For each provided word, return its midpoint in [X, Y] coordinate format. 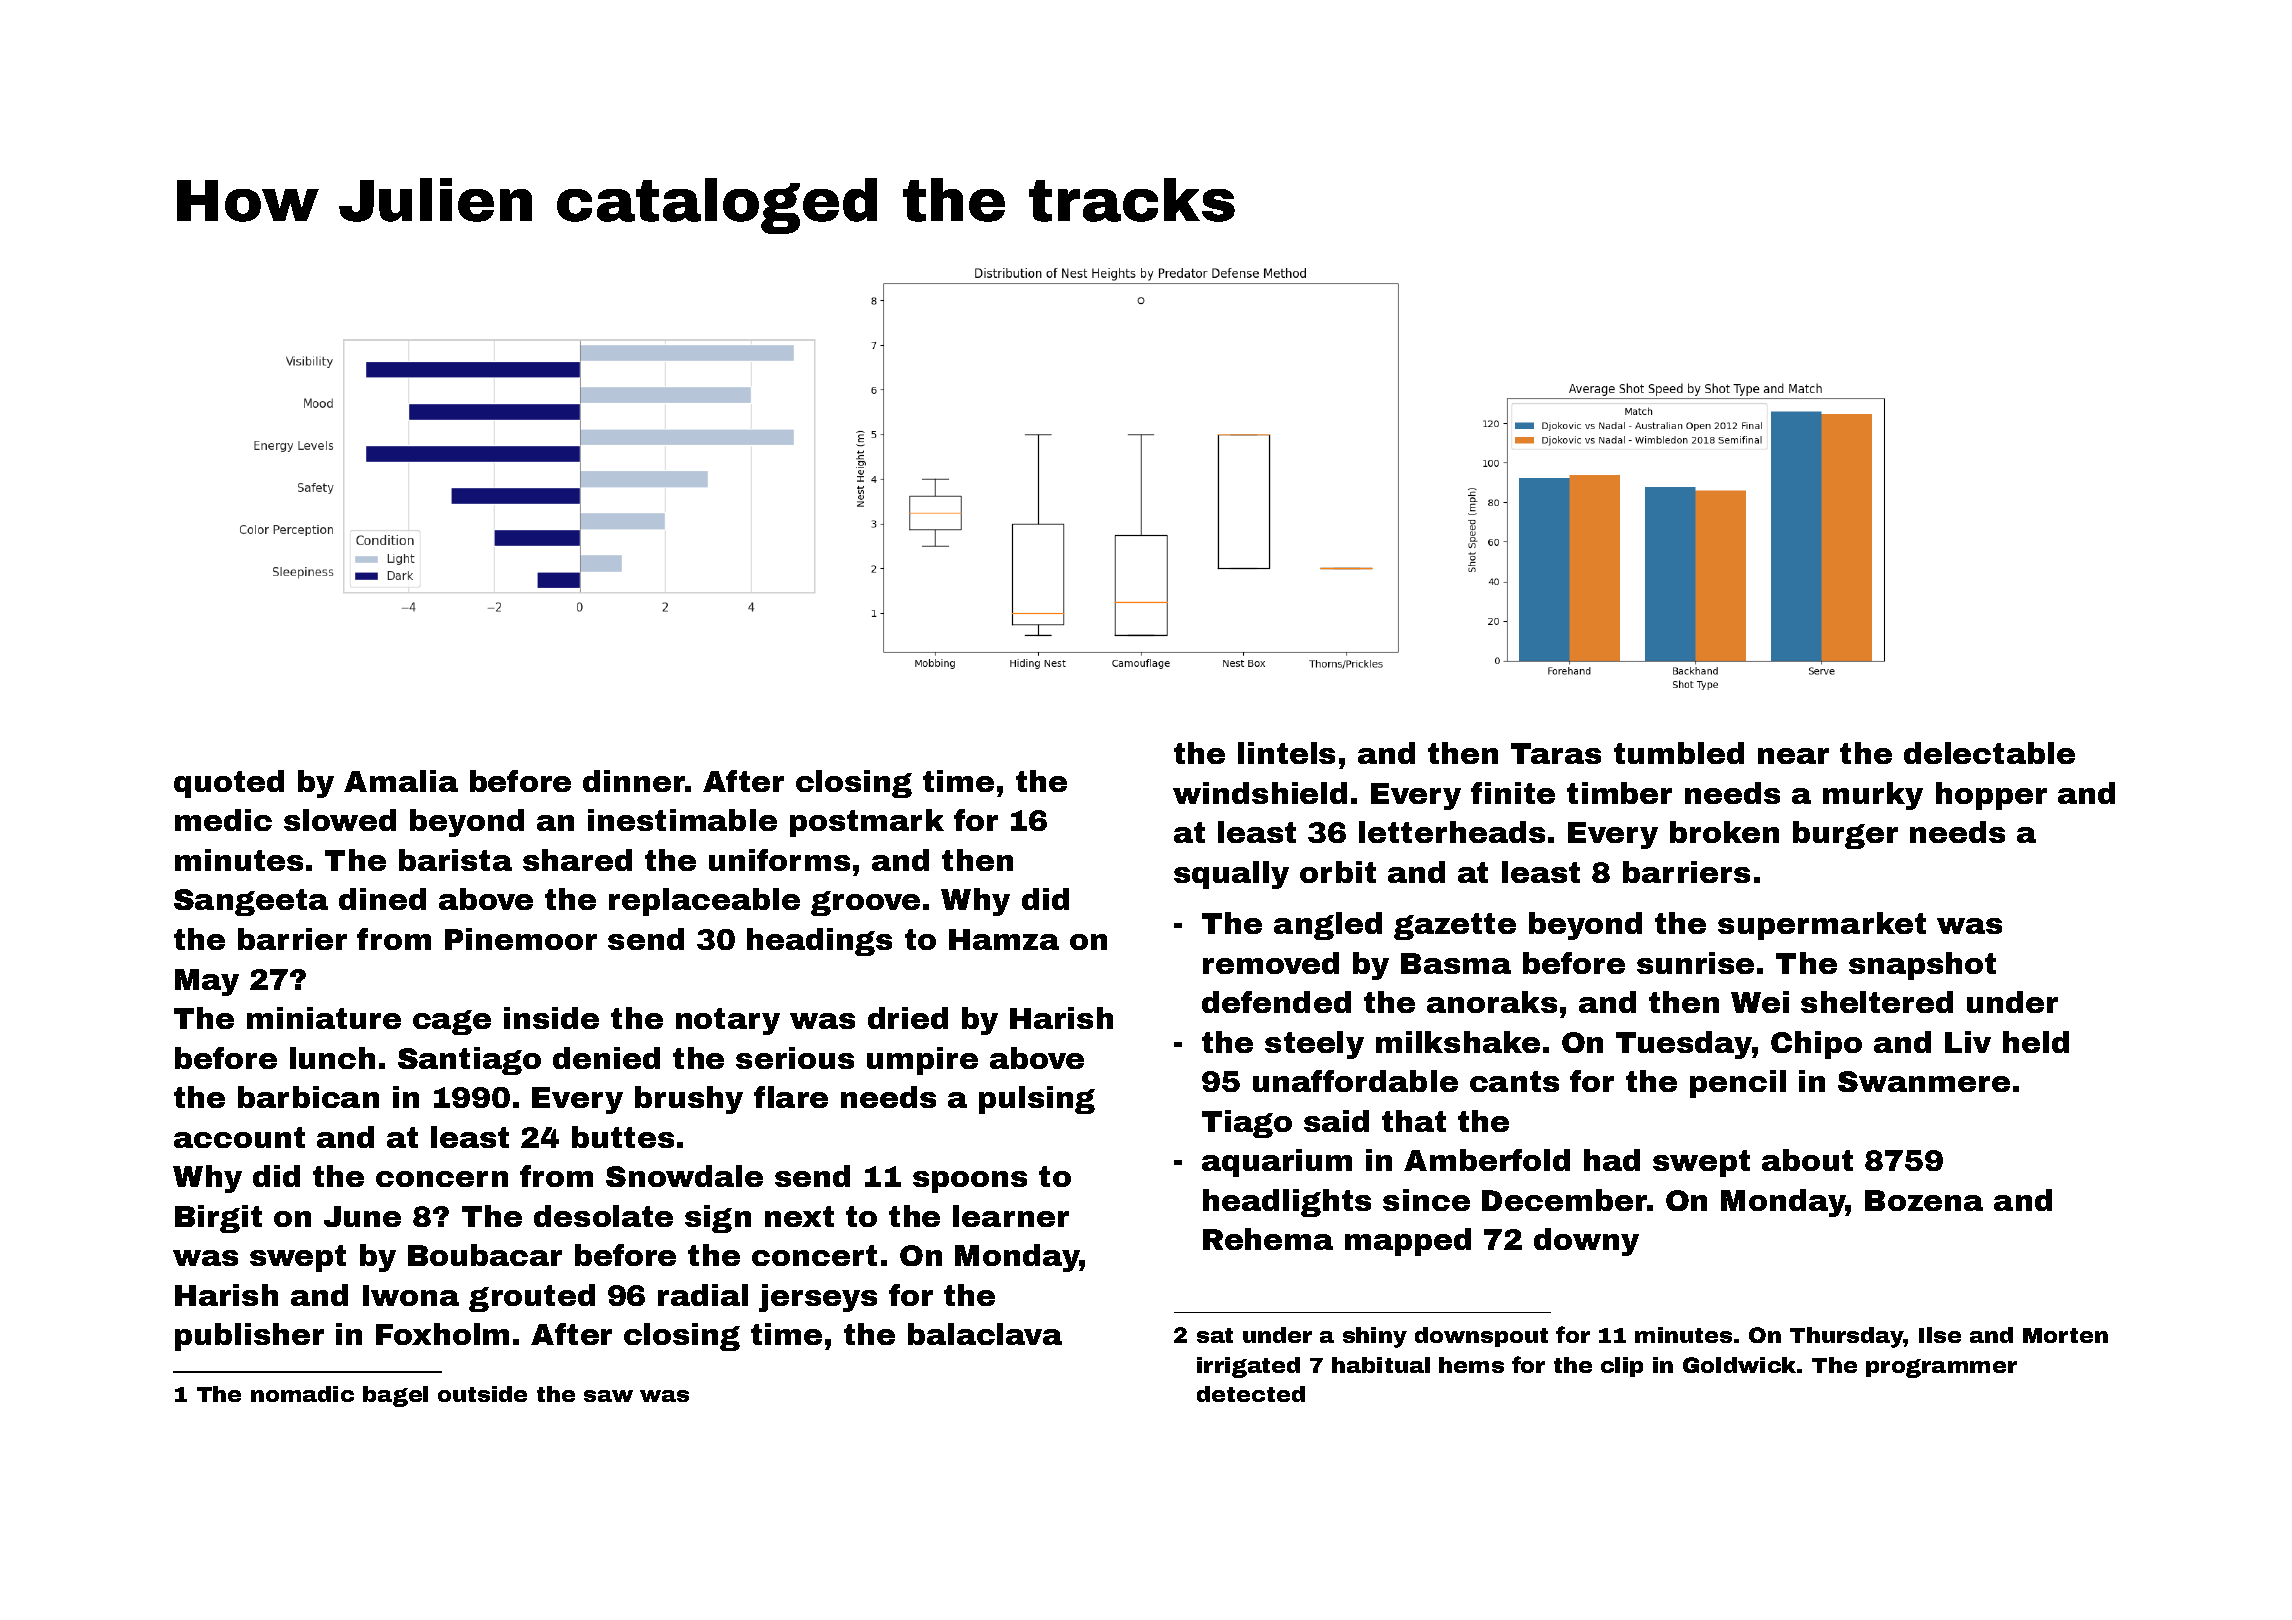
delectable [1989, 753]
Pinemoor [521, 939]
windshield [1260, 793]
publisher [249, 1337]
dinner [634, 781]
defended [1276, 1002]
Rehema [1268, 1239]
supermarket [1822, 926]
